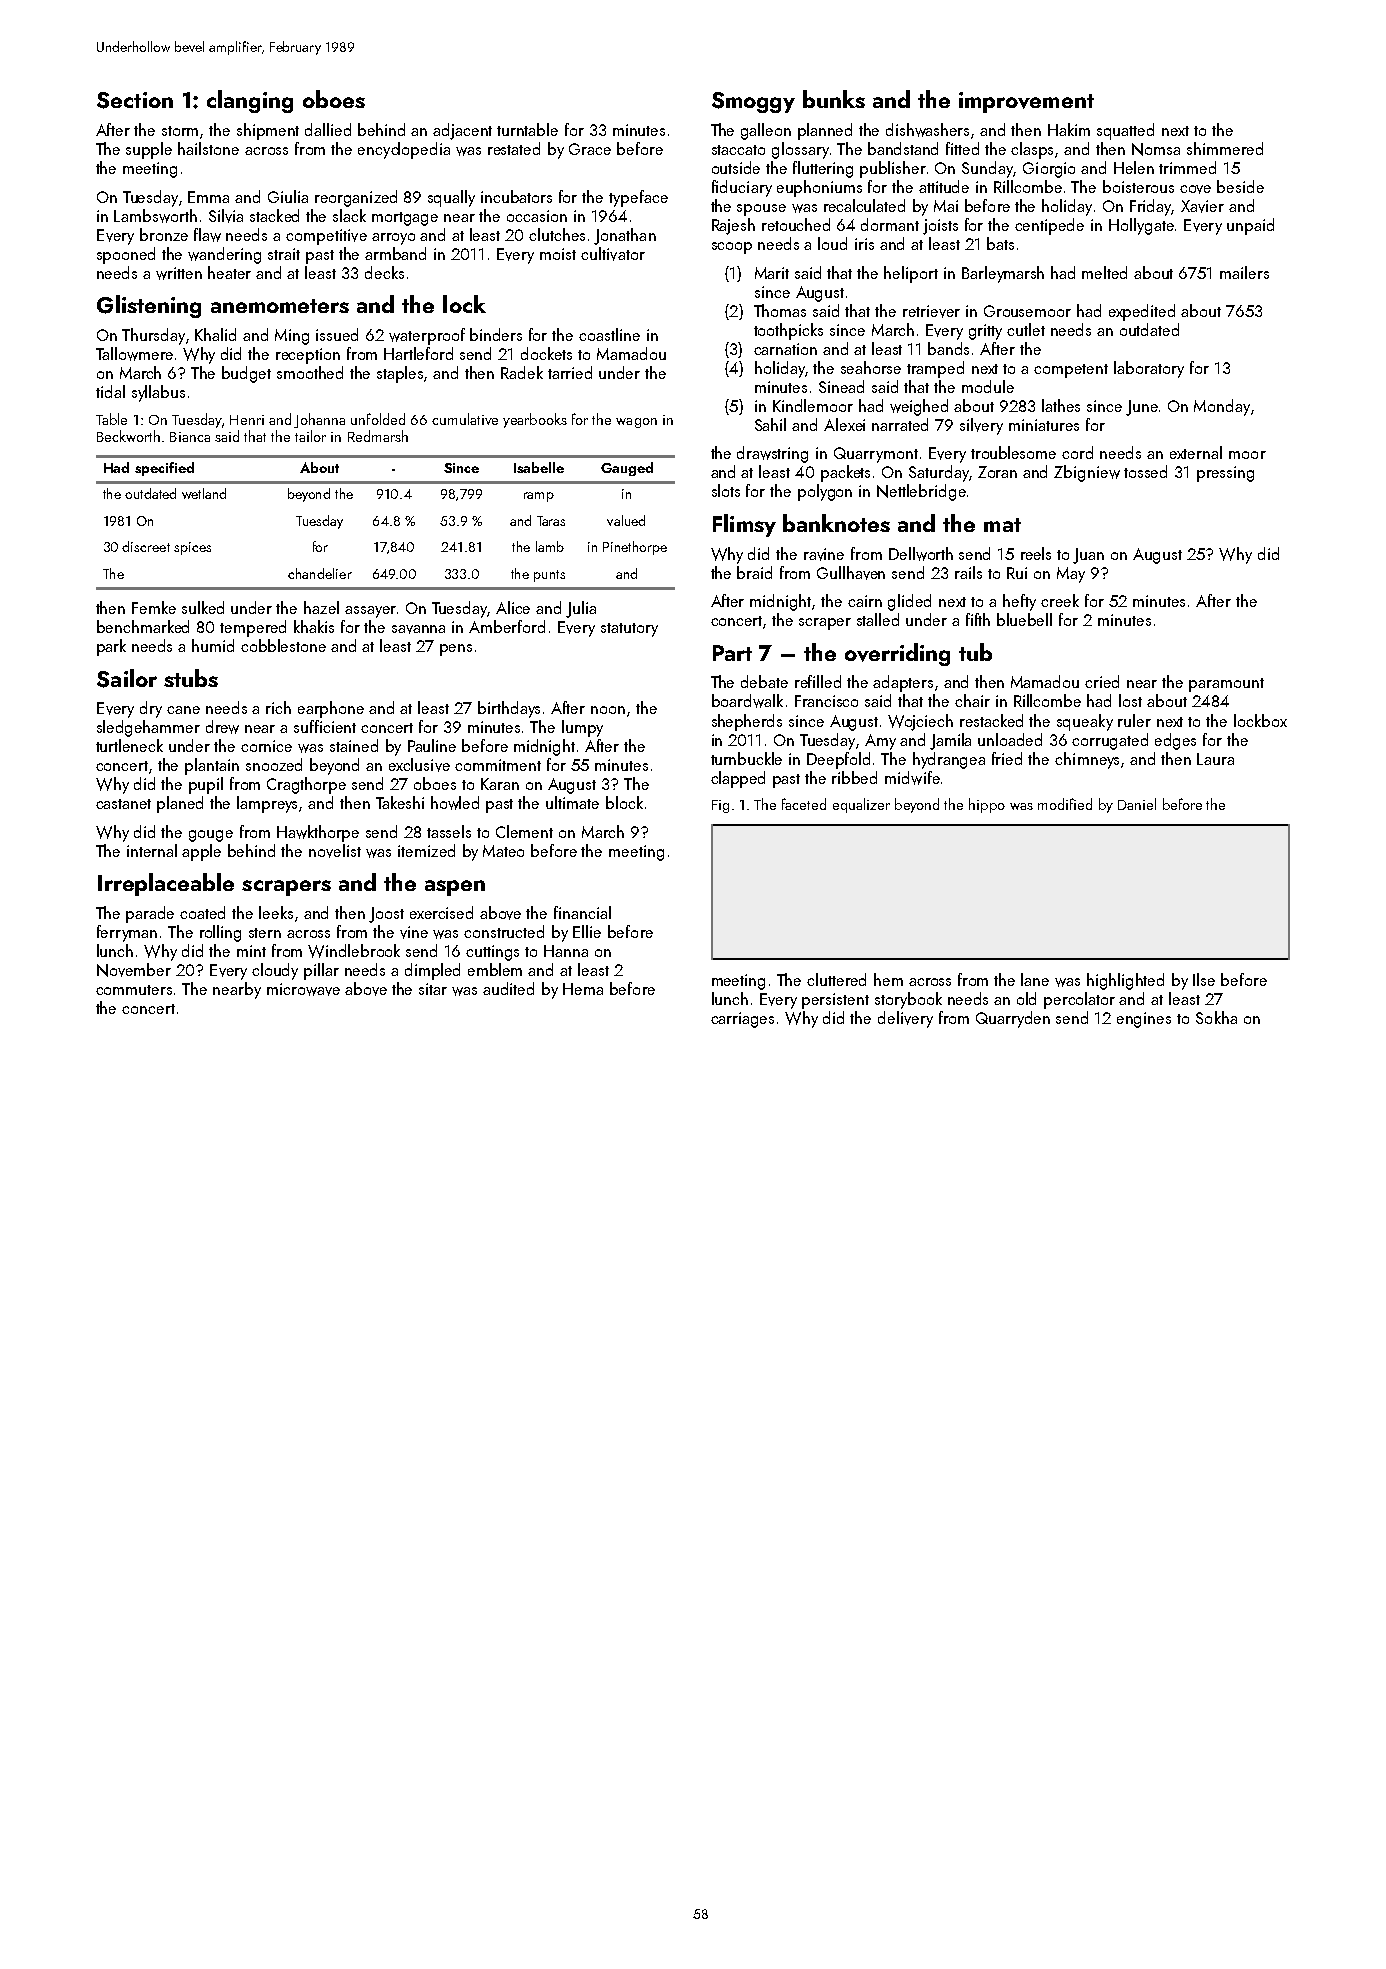 Image resolution: width=1386 pixels, height=1969 pixels. What do you see at coordinates (129, 745) in the screenshot?
I see `turtleneck` at bounding box center [129, 745].
